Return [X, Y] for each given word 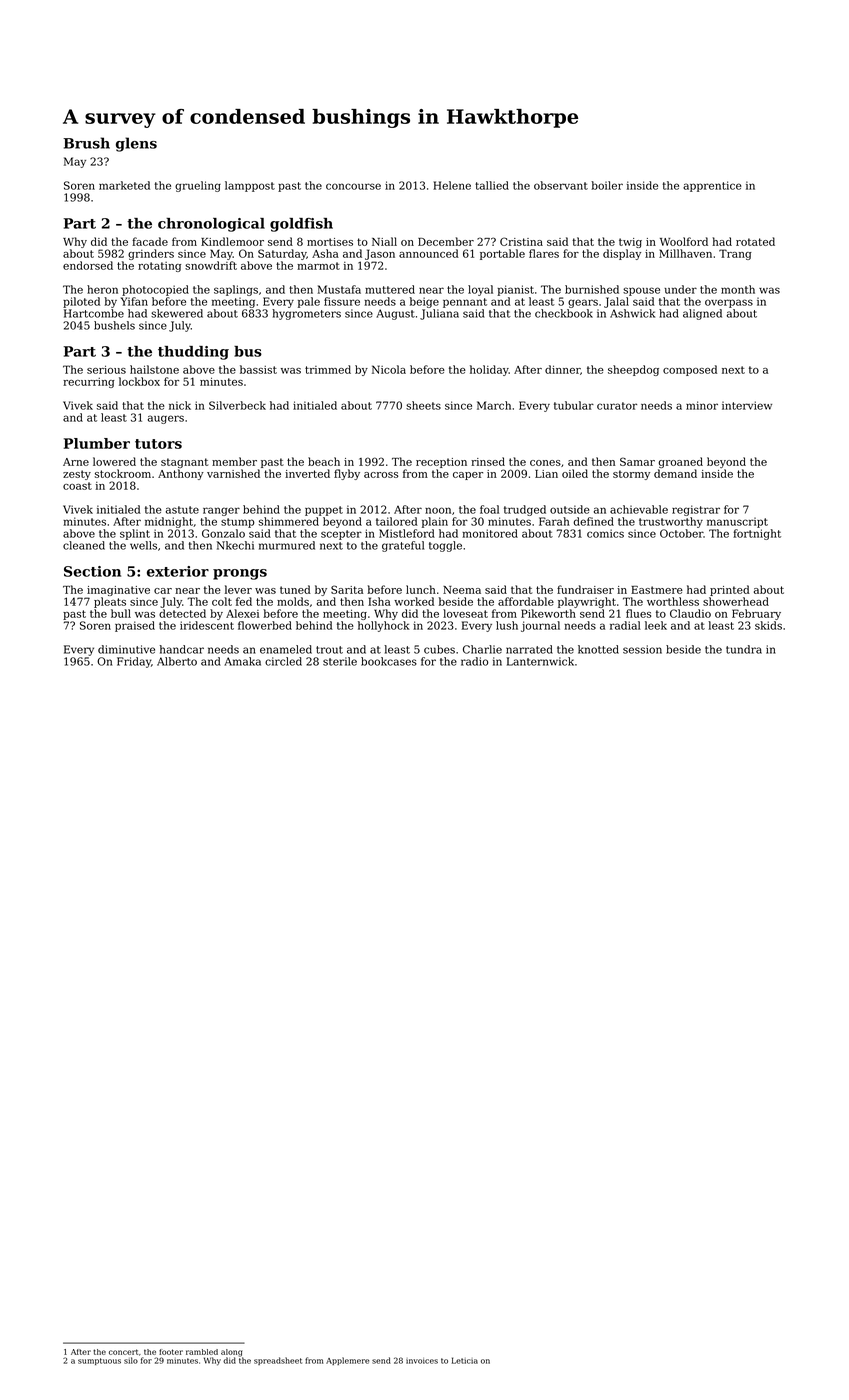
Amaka [242, 661]
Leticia [465, 1360]
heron [102, 289]
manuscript [737, 522]
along [231, 1353]
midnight [169, 522]
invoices [422, 1361]
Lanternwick [540, 661]
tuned [295, 589]
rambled [202, 1352]
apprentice [712, 186]
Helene [452, 185]
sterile [340, 661]
